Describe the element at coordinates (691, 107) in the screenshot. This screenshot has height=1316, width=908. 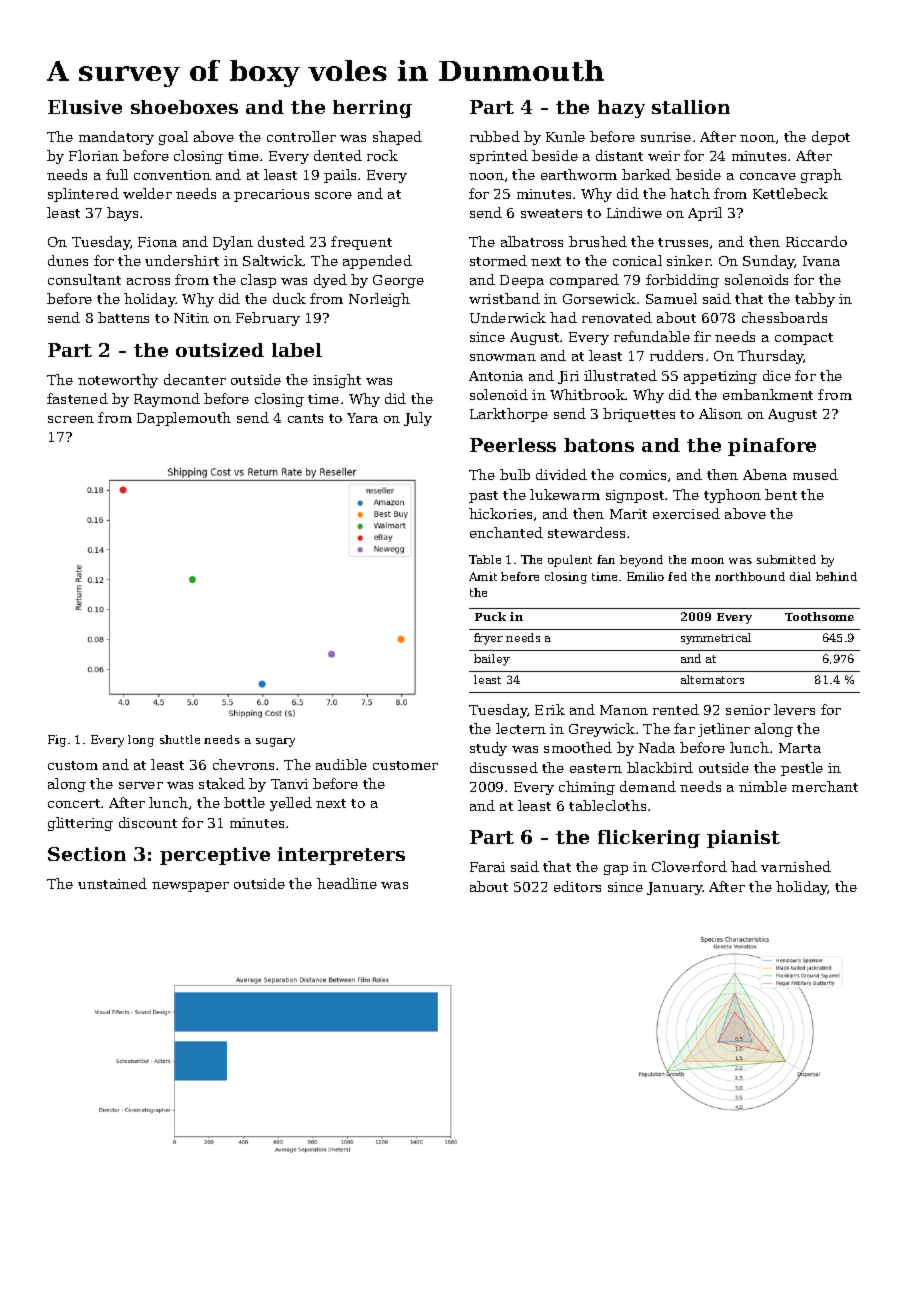
I see `stallion` at that location.
